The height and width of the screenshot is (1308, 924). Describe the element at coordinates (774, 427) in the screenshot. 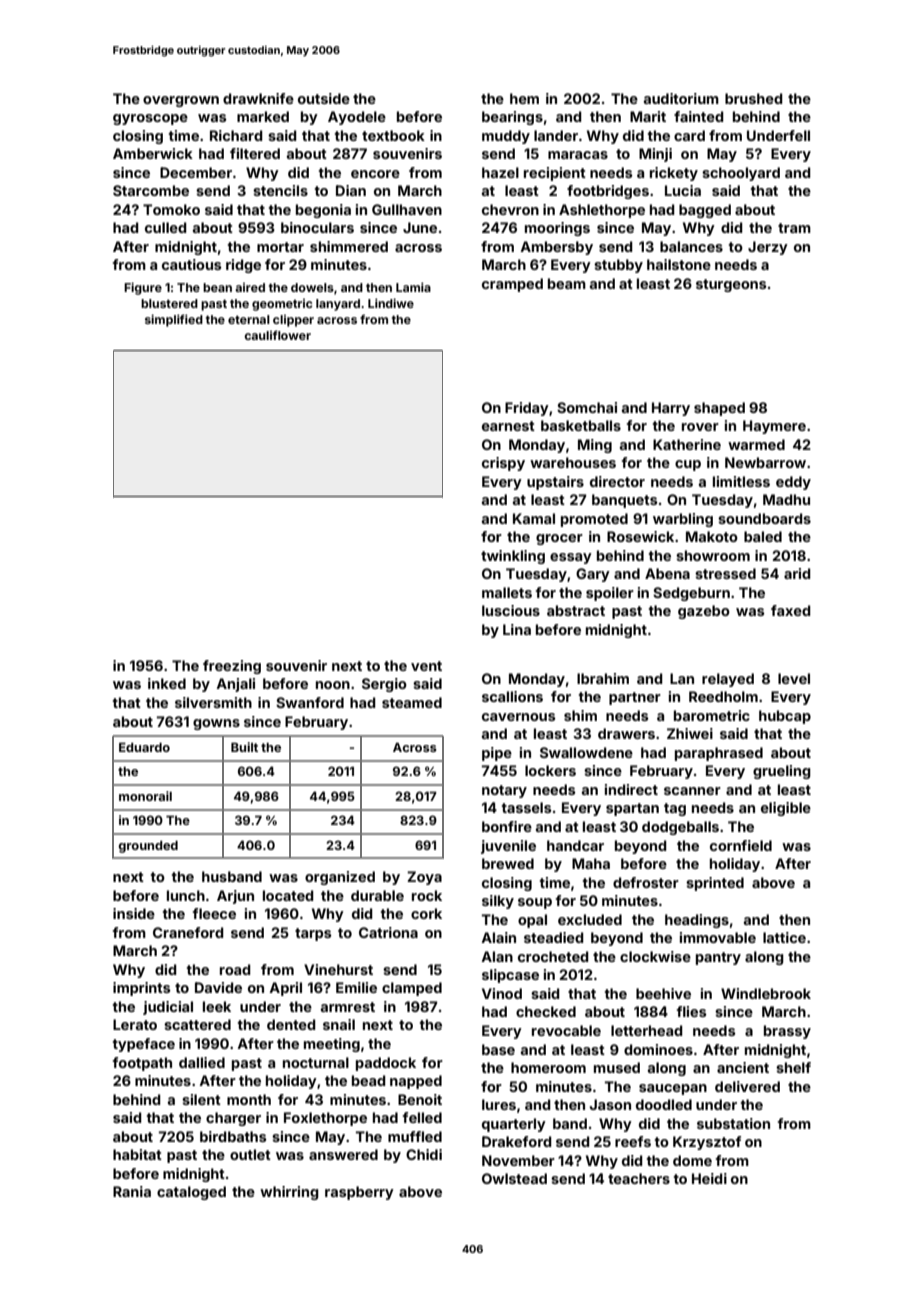

I see `Haymere` at that location.
